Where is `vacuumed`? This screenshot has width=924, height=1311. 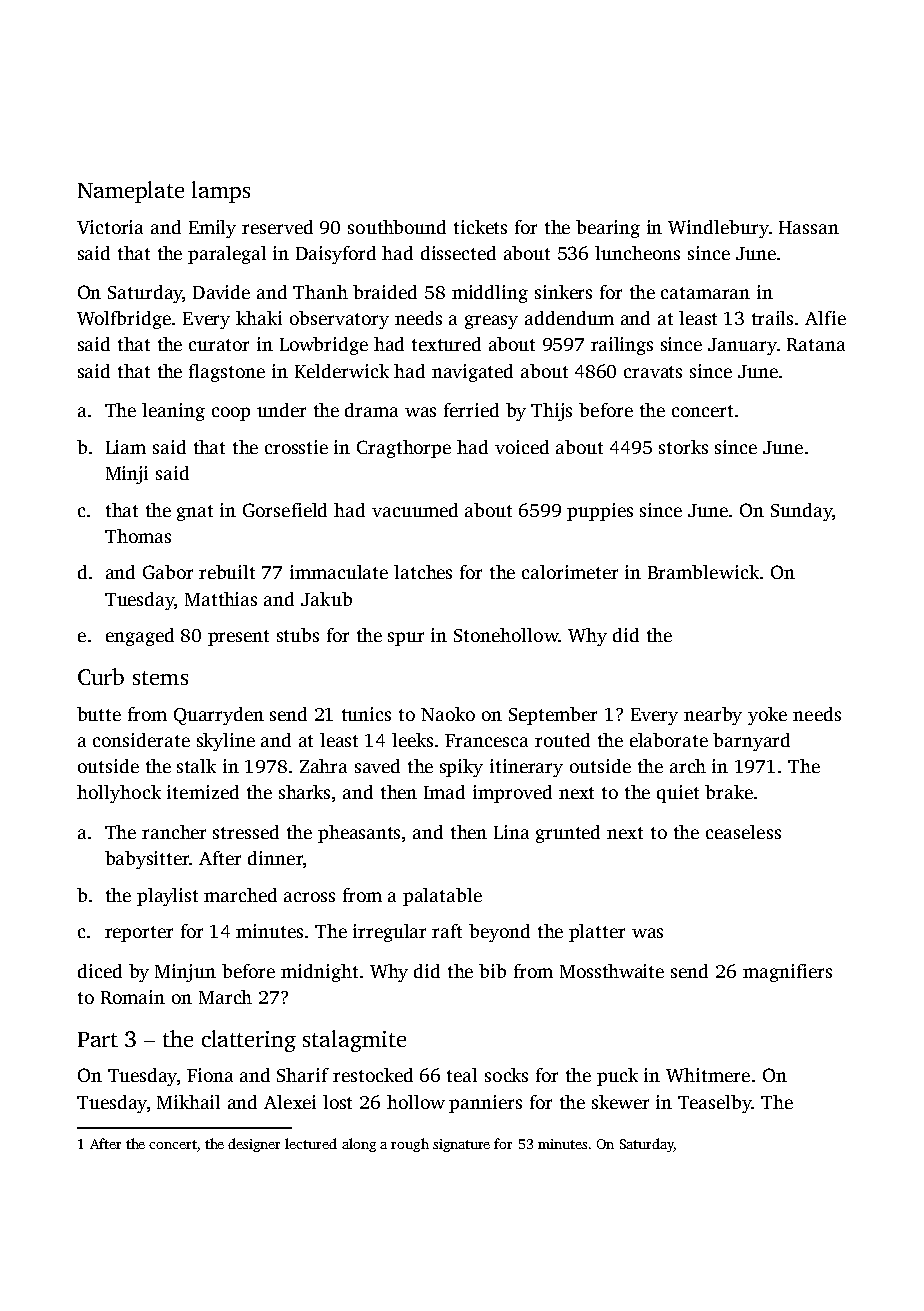 vacuumed is located at coordinates (415, 510).
